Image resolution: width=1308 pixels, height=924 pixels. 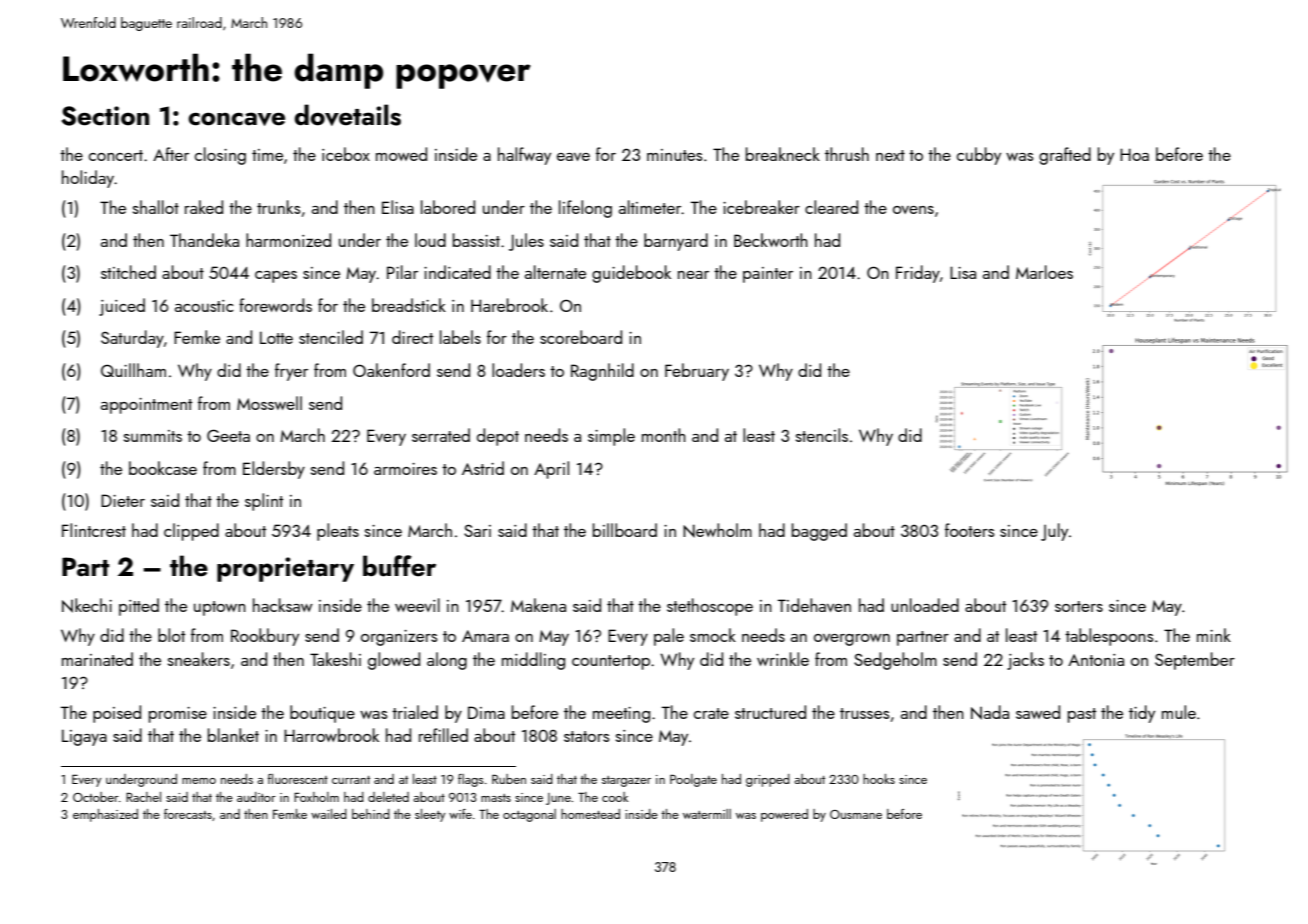 What do you see at coordinates (1044, 272) in the image?
I see `Marloes` at bounding box center [1044, 272].
